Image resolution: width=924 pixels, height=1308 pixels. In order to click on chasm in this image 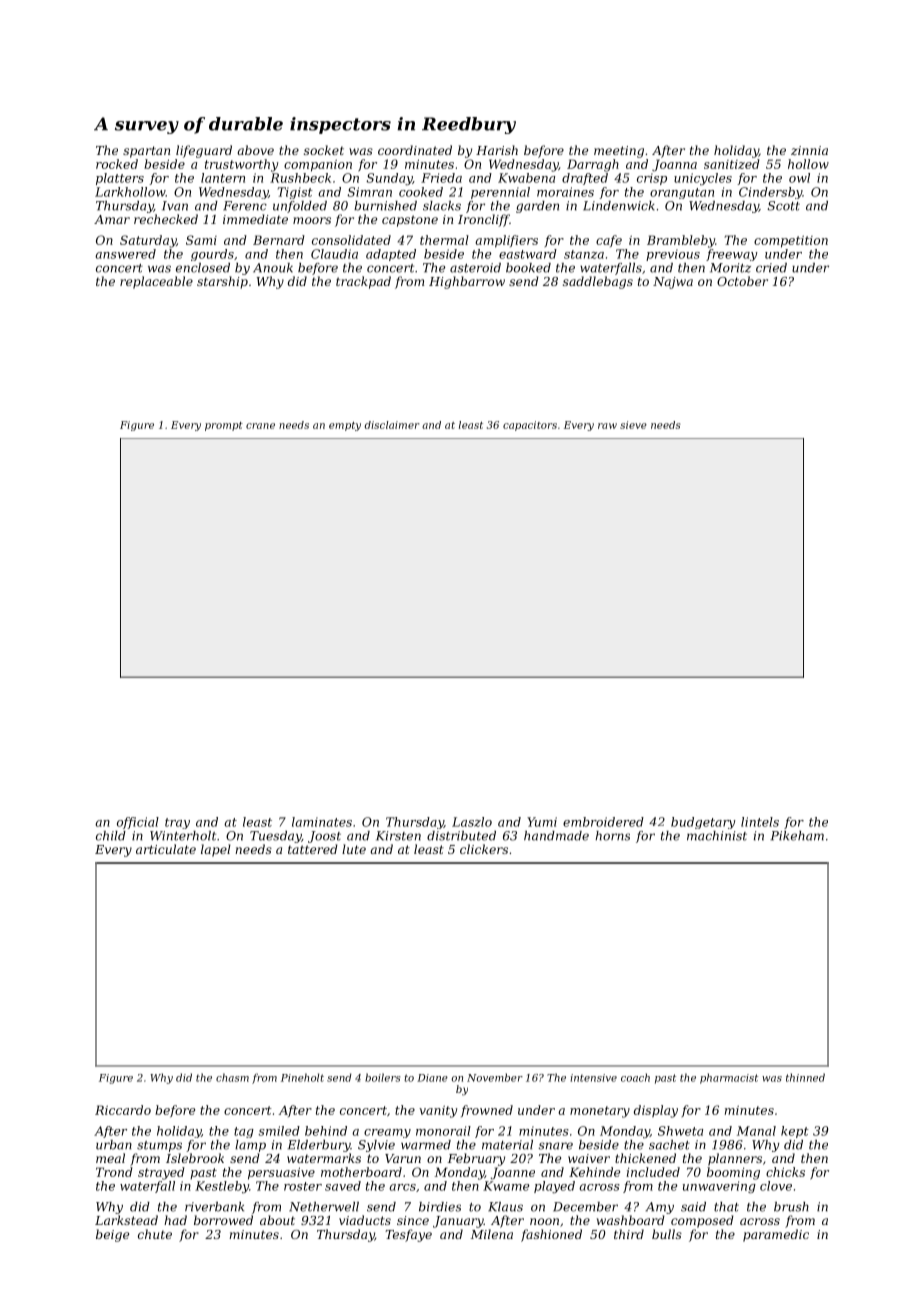, I will do `click(232, 1077)`.
